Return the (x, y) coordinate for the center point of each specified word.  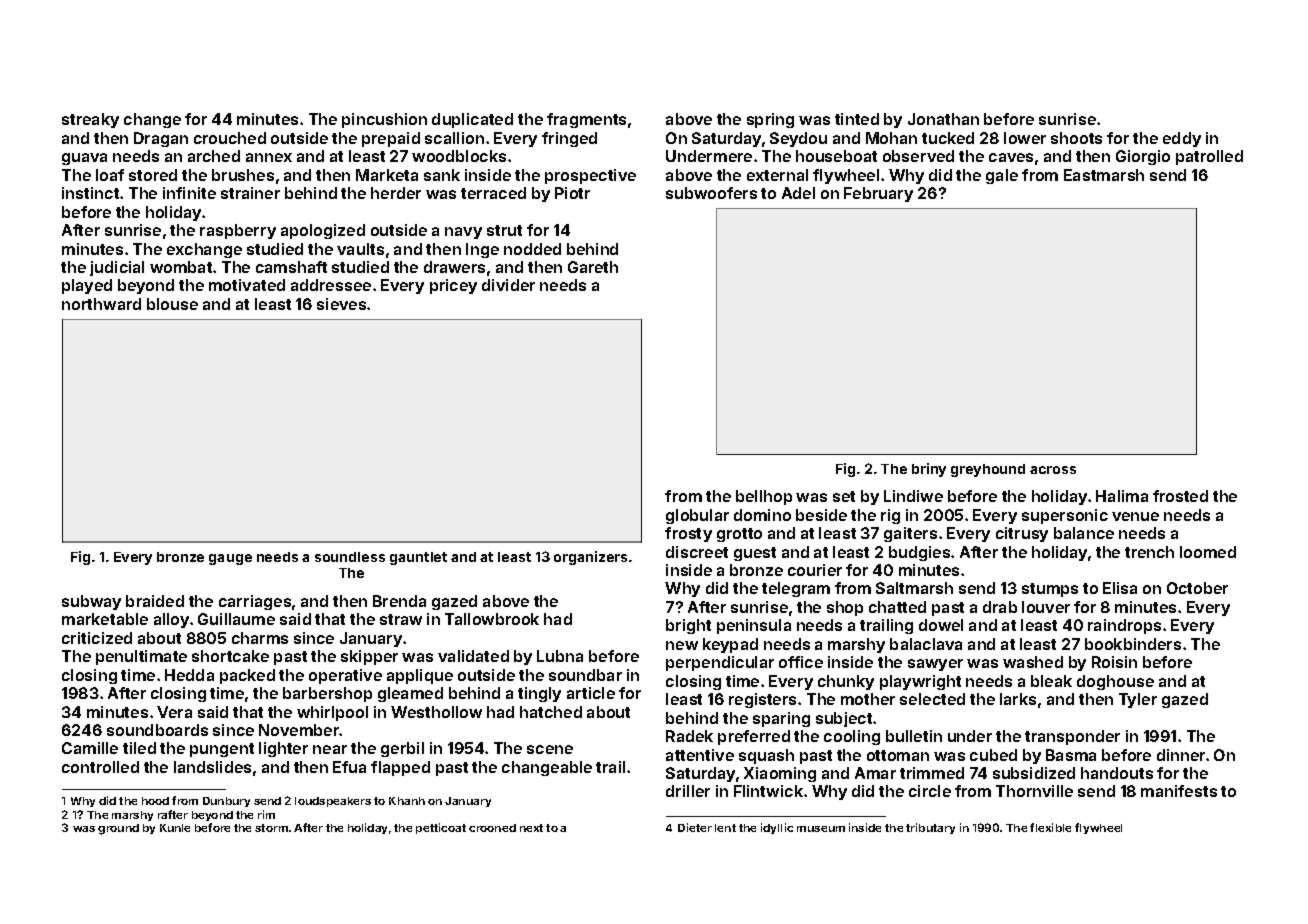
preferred (754, 737)
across (1053, 470)
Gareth (593, 267)
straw (401, 619)
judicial (117, 268)
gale (1002, 176)
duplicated (472, 120)
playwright (920, 682)
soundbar (585, 675)
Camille (90, 748)
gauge (230, 559)
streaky (90, 120)
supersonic (1065, 516)
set (844, 496)
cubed (993, 755)
